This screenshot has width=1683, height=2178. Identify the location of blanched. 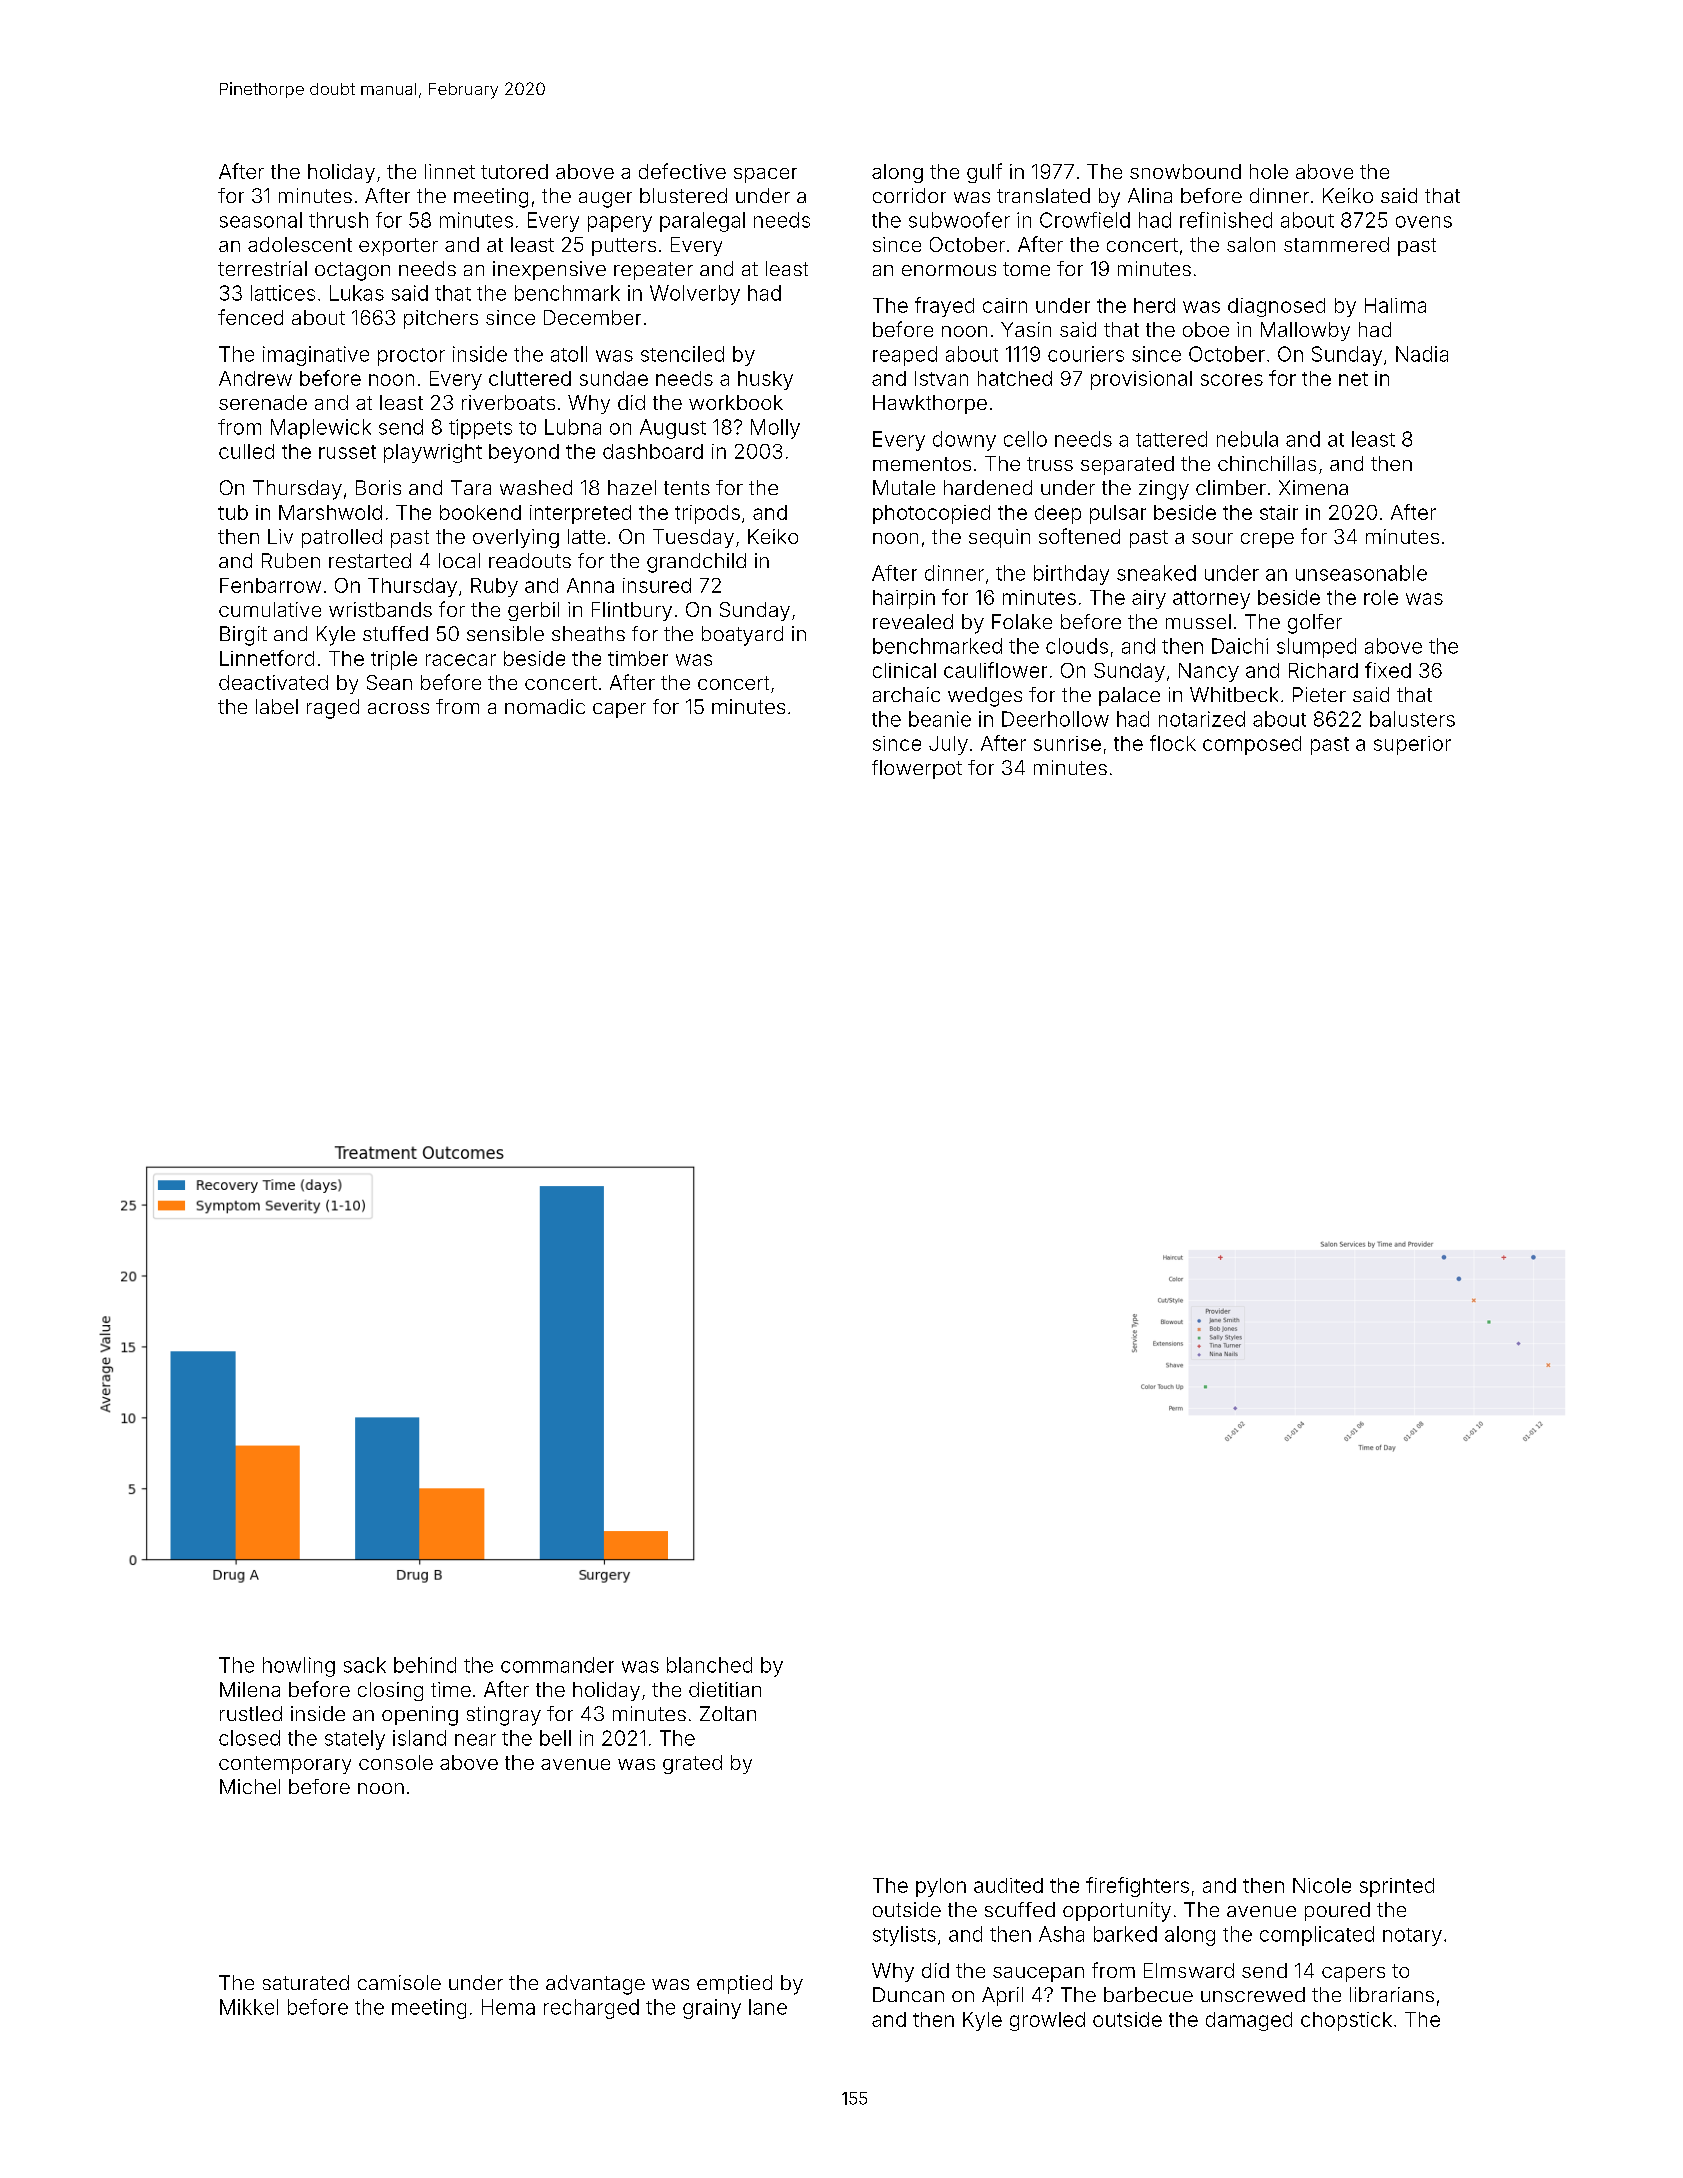
(709, 1665).
